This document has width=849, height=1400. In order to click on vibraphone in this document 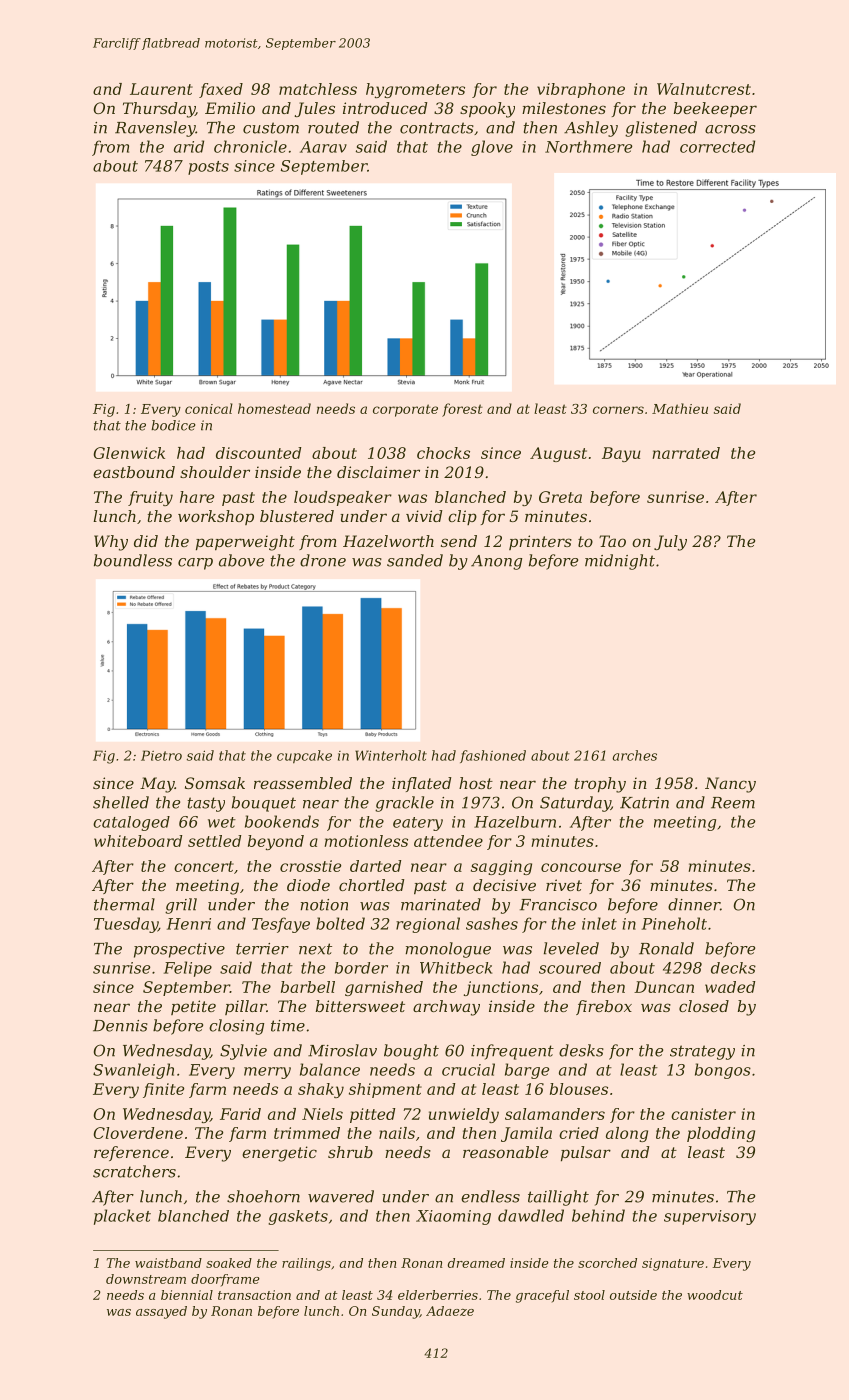, I will do `click(581, 90)`.
